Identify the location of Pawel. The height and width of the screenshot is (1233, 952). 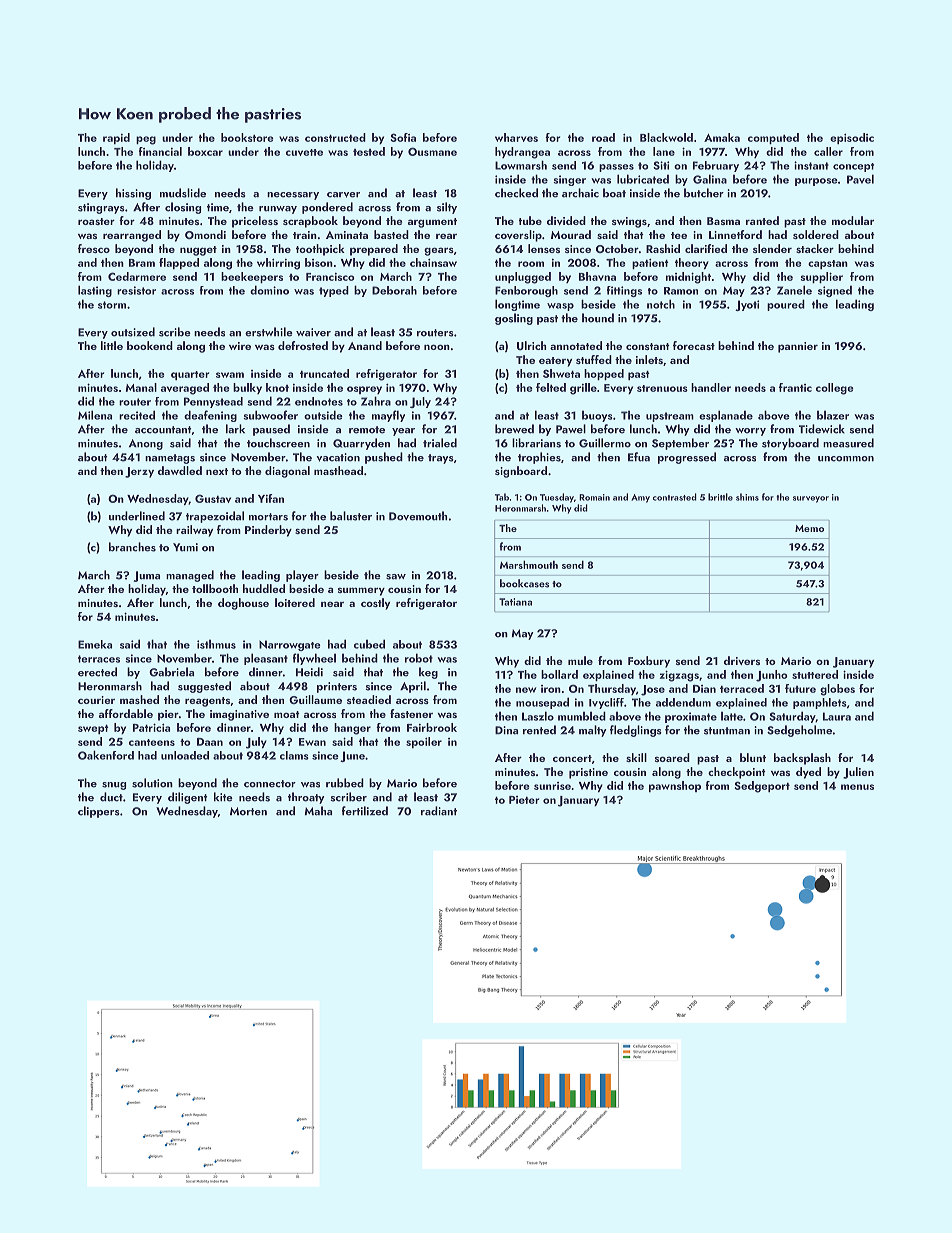
(571, 429).
